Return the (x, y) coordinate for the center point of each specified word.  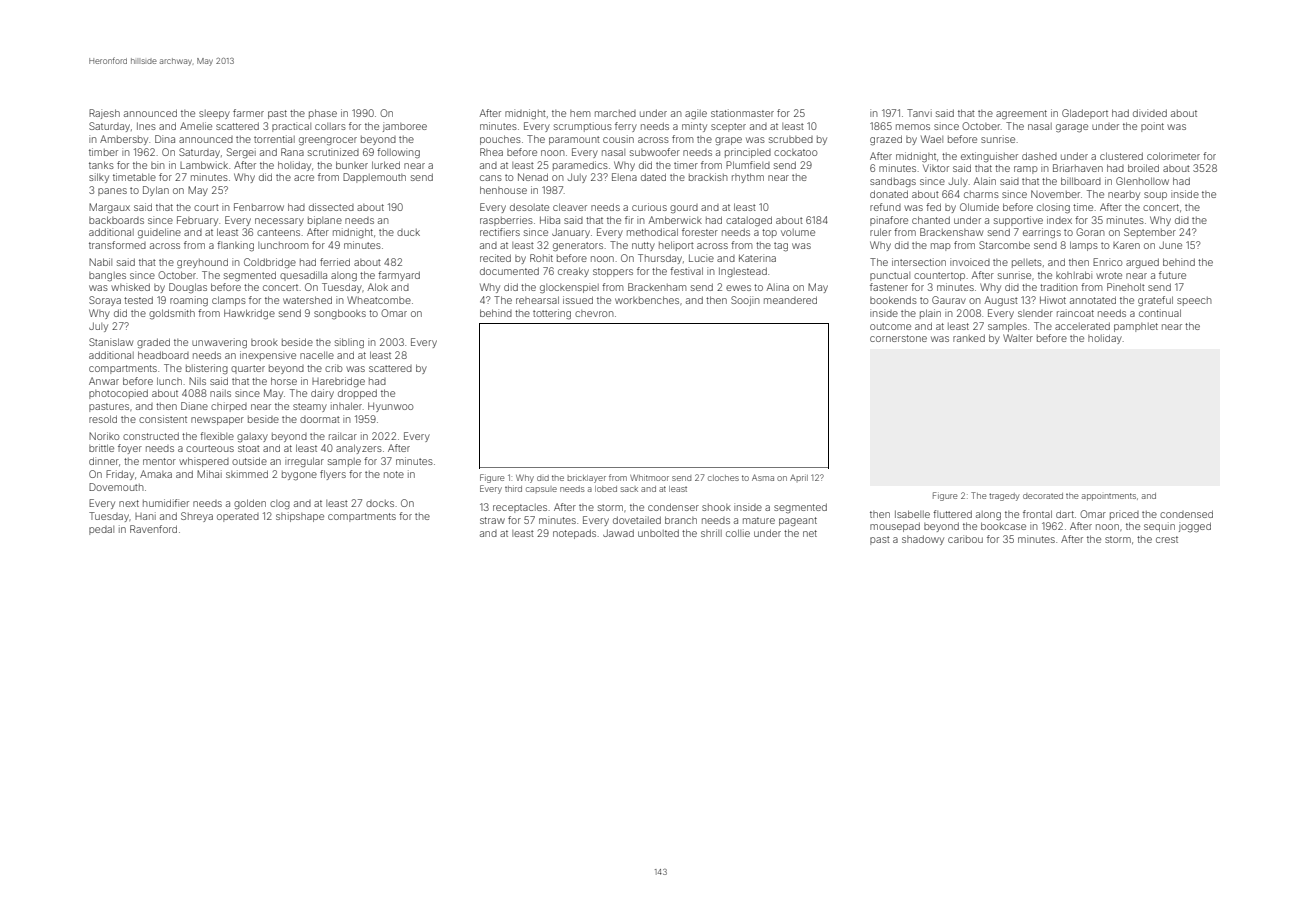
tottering (552, 314)
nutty (643, 246)
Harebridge (338, 382)
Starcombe (1004, 245)
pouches (500, 140)
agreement (1021, 115)
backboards (116, 220)
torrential (274, 139)
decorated (1043, 496)
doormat (320, 419)
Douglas (188, 288)
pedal (101, 530)
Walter (1018, 338)
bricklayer (586, 479)
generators (578, 247)
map (941, 247)
